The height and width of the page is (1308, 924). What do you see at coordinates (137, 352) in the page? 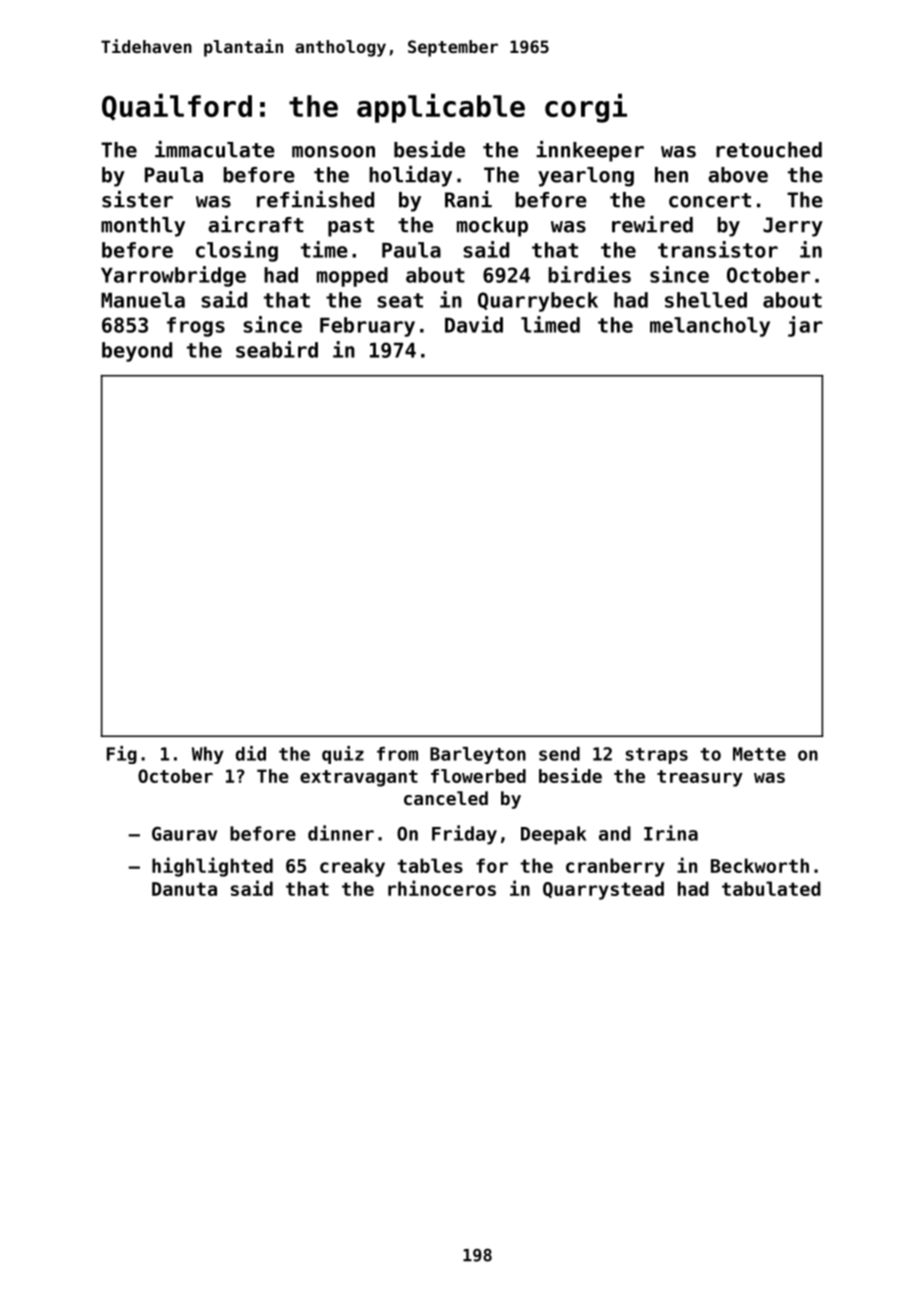
I see `beyond` at bounding box center [137, 352].
